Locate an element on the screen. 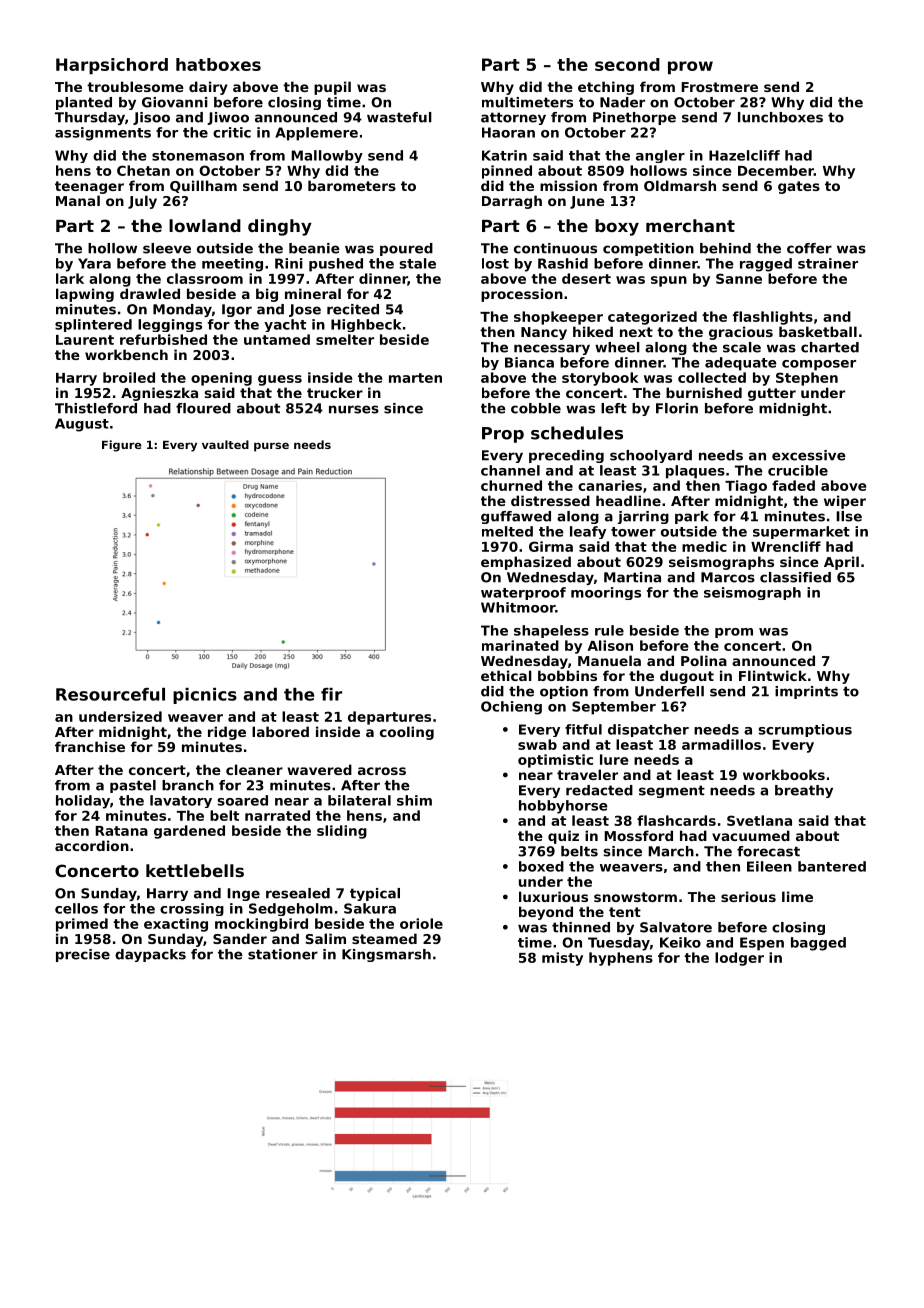  stationer is located at coordinates (283, 954).
